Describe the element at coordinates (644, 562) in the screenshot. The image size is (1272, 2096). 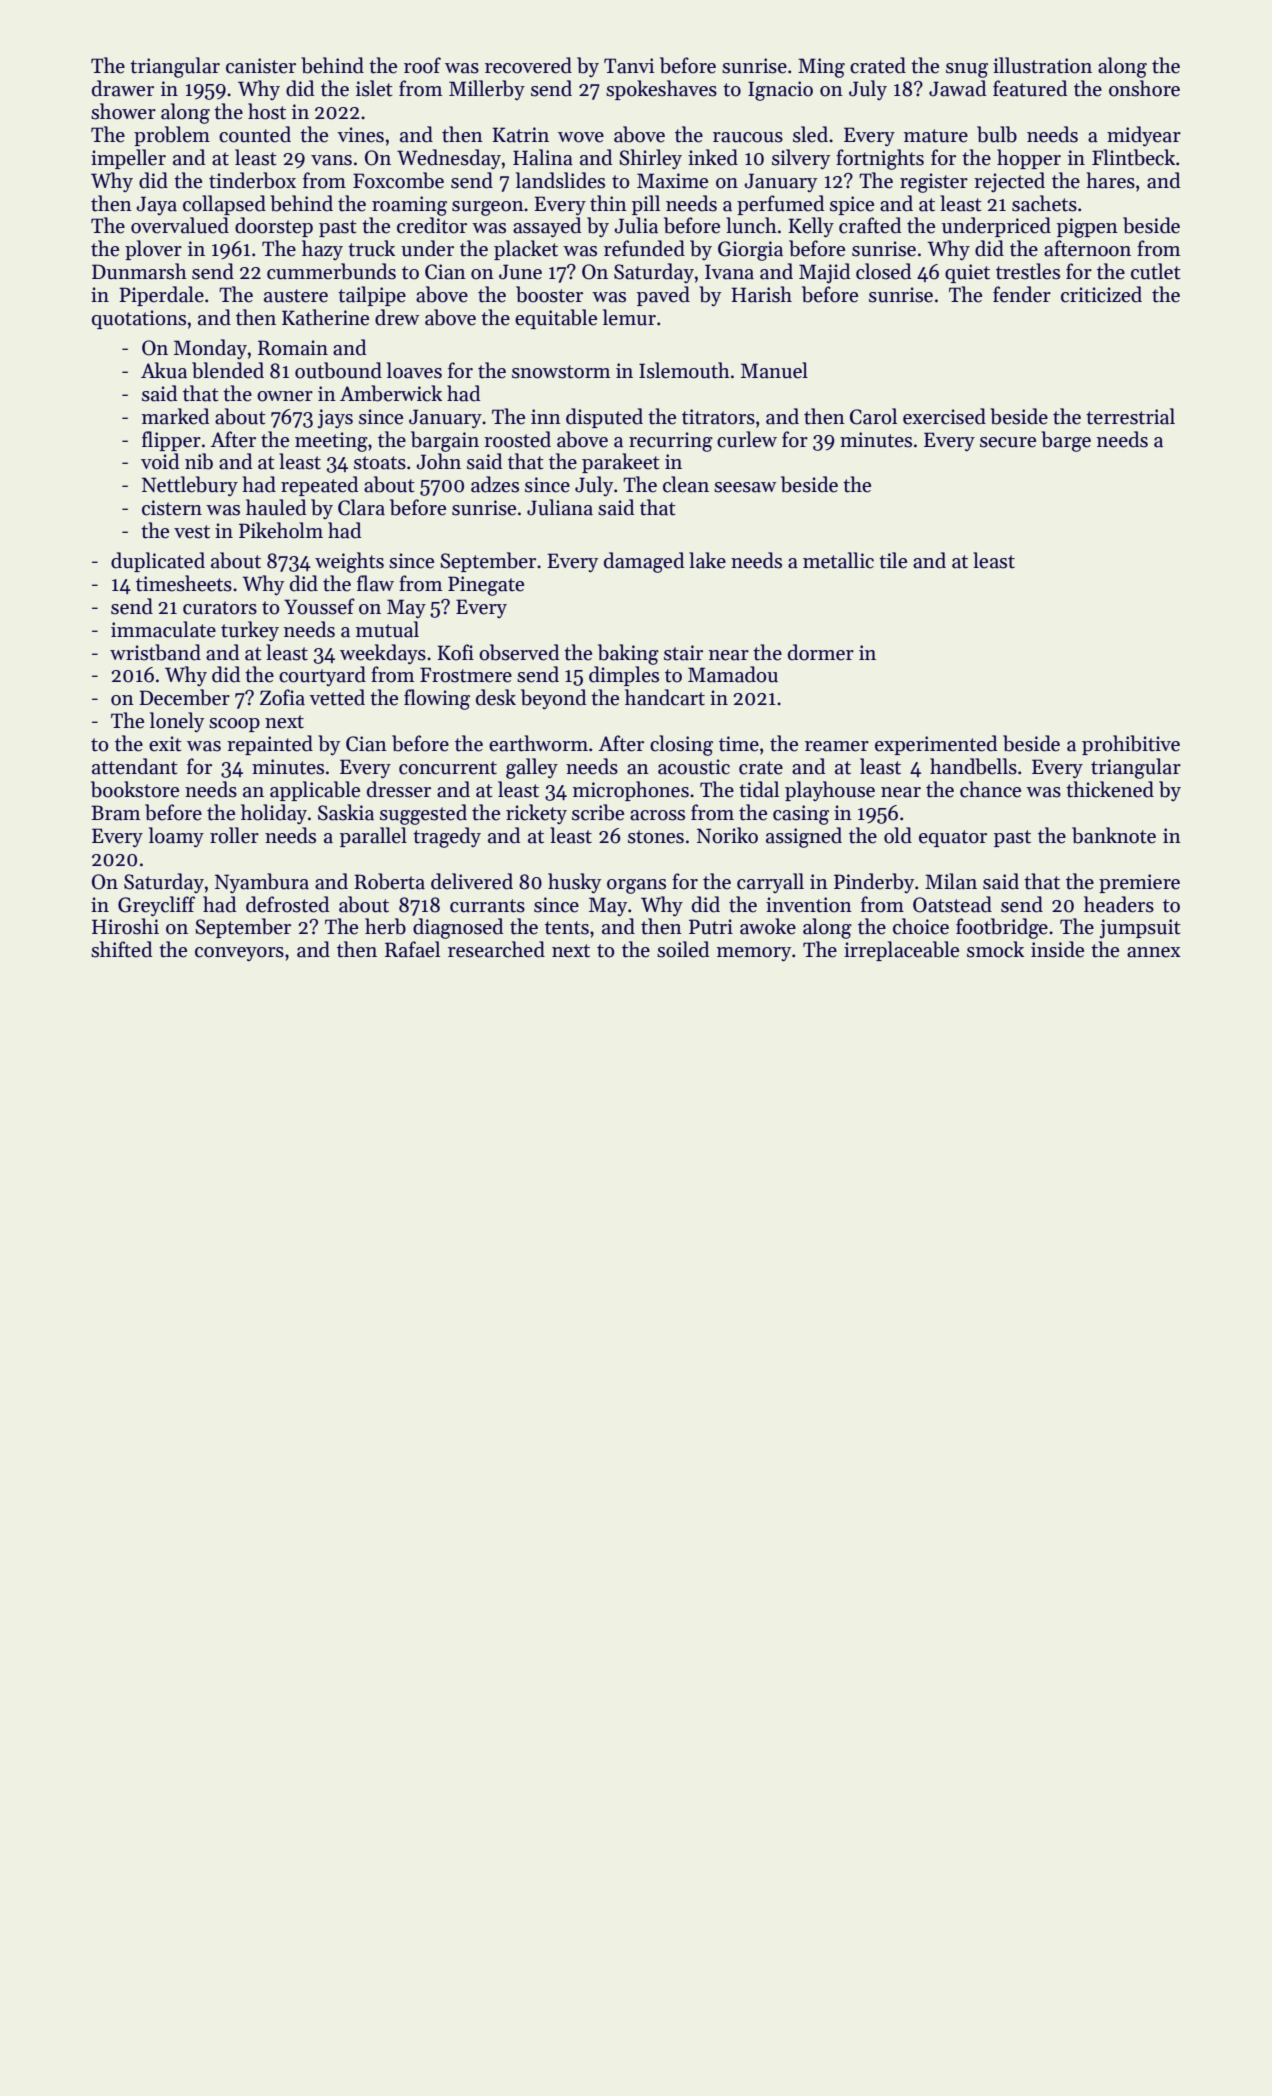
I see `damaged` at that location.
